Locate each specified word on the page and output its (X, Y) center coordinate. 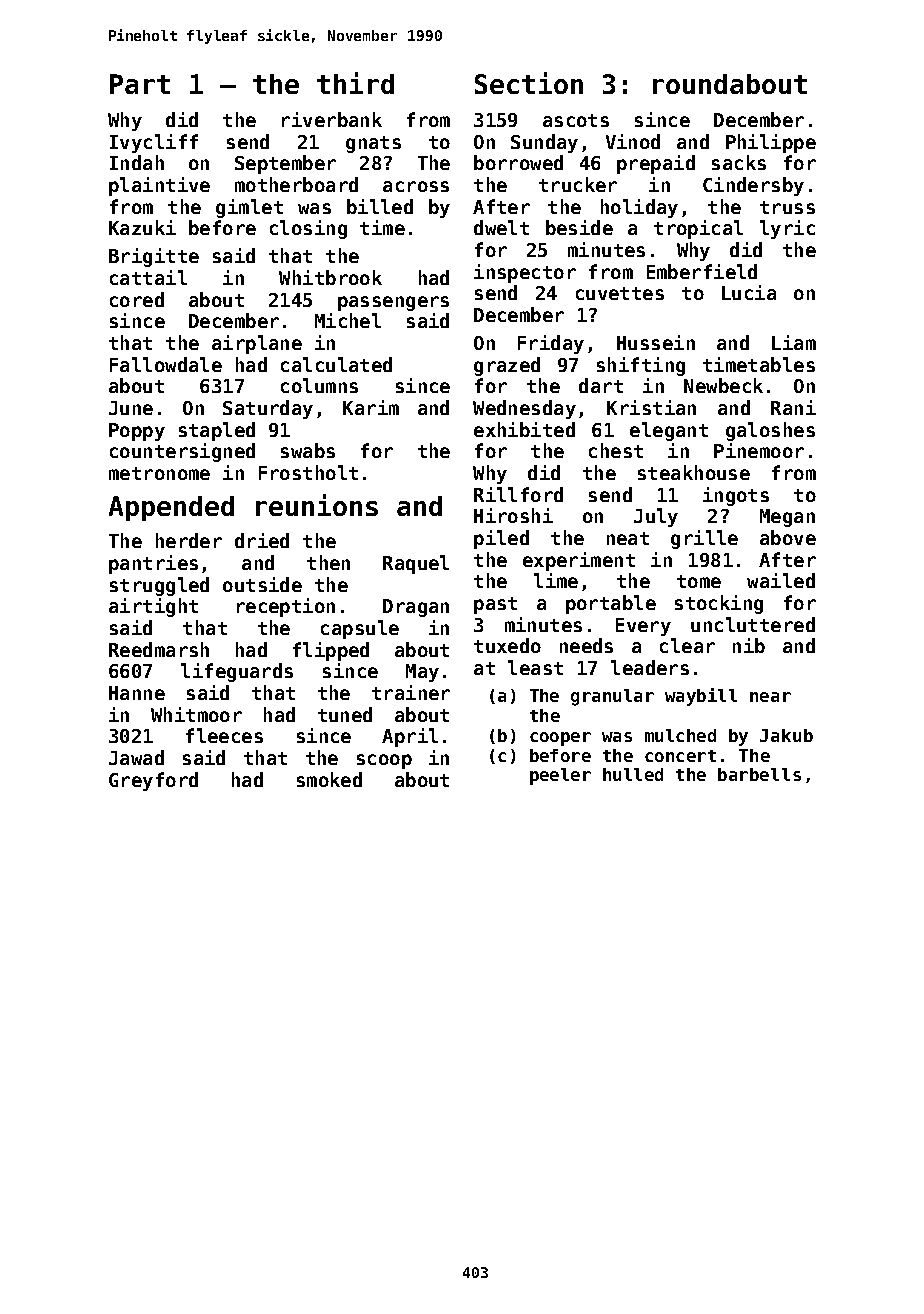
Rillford (518, 494)
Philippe (771, 143)
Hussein (656, 342)
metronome (159, 473)
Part (140, 84)
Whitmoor (196, 714)
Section (529, 83)
